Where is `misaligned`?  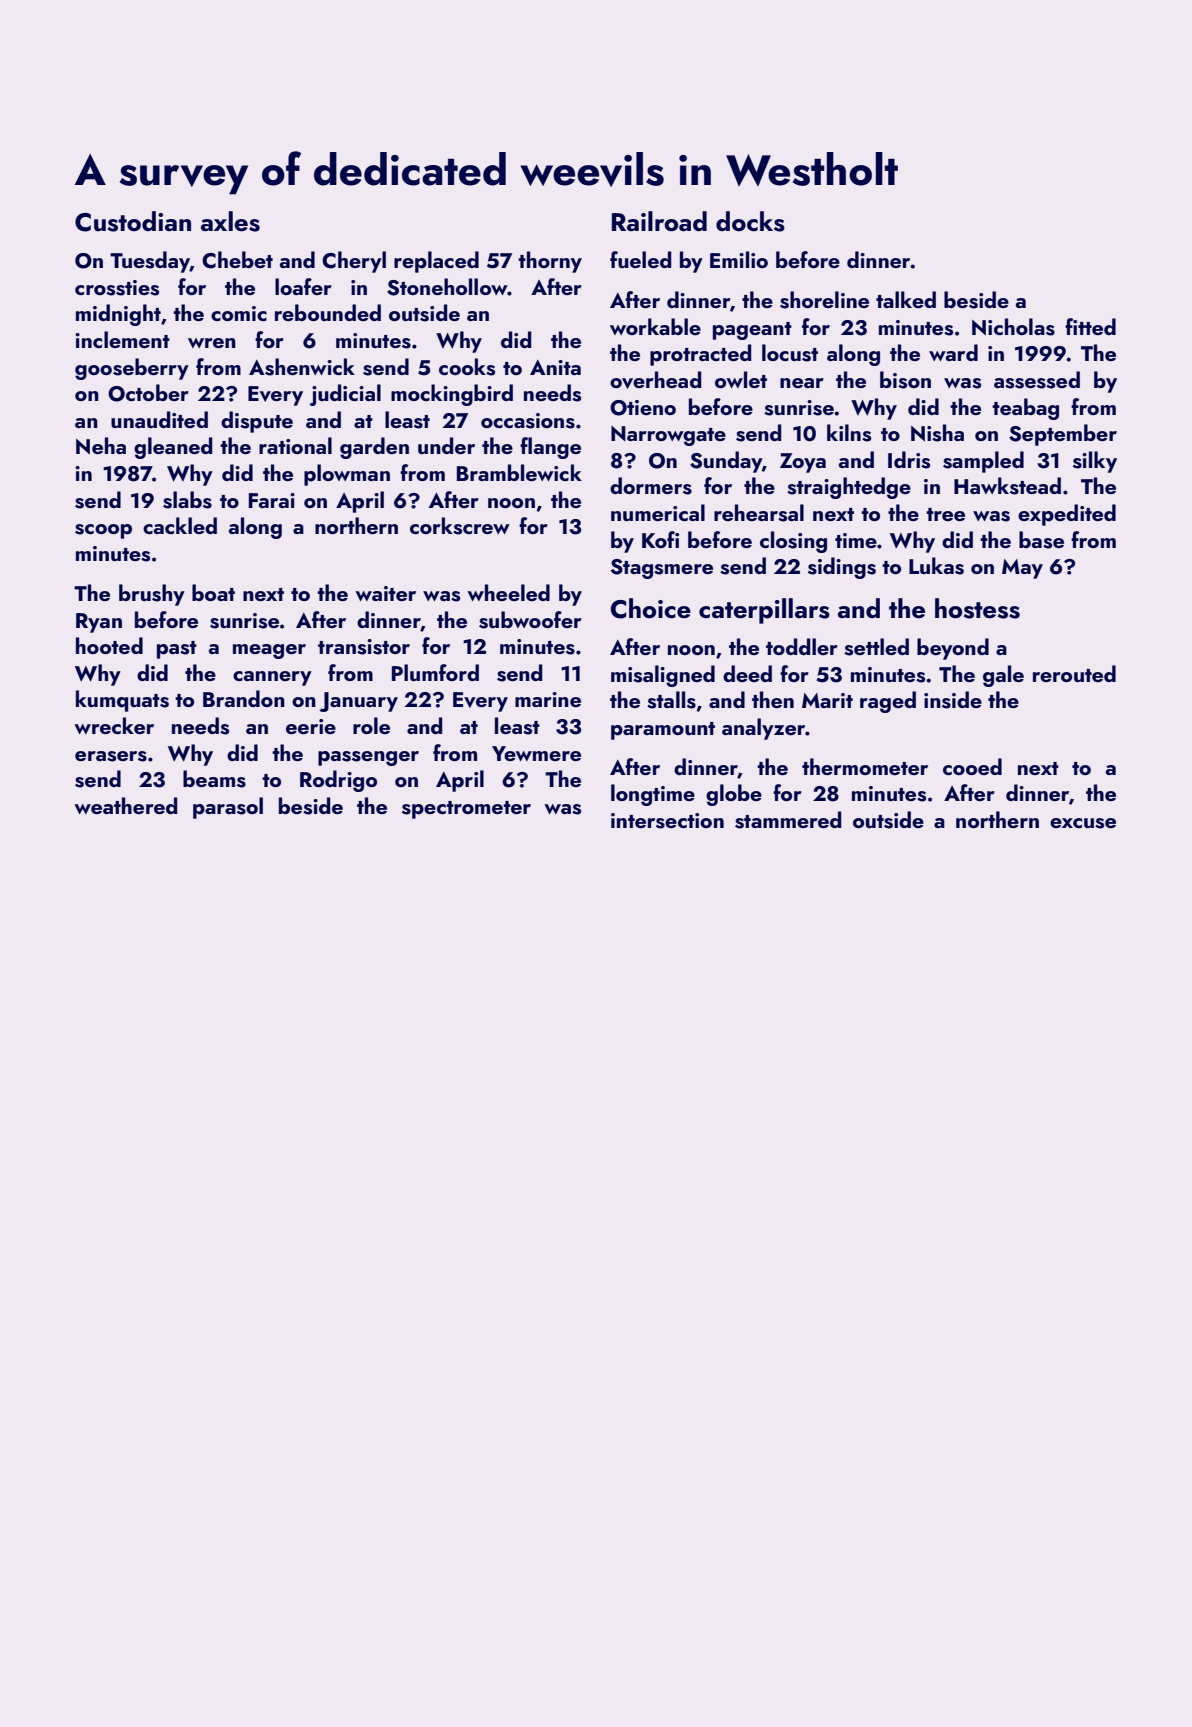
misaligned is located at coordinates (663, 676).
